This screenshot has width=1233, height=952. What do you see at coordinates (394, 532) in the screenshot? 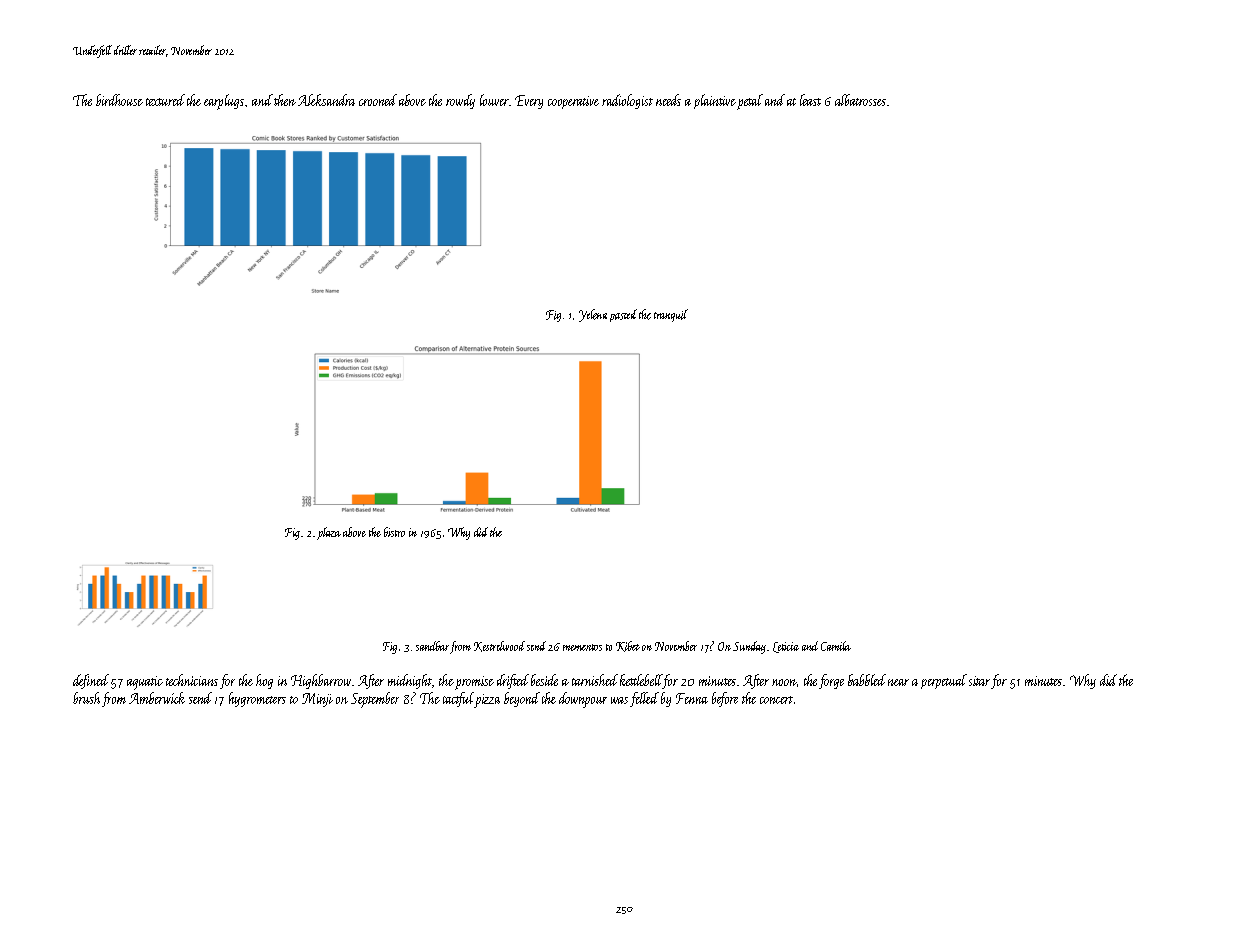
I see `bistro` at bounding box center [394, 532].
